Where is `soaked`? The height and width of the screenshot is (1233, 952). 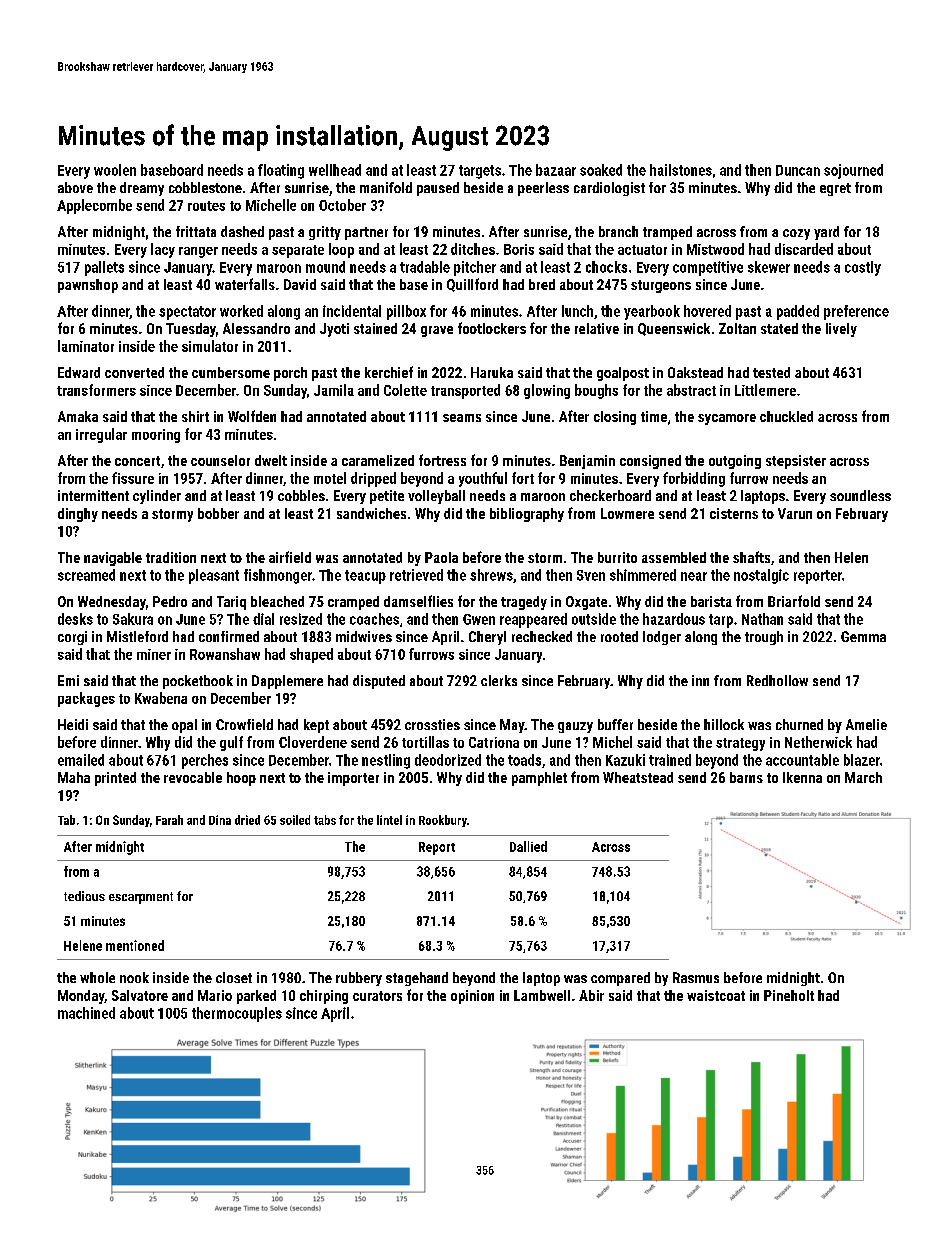 soaked is located at coordinates (601, 170).
